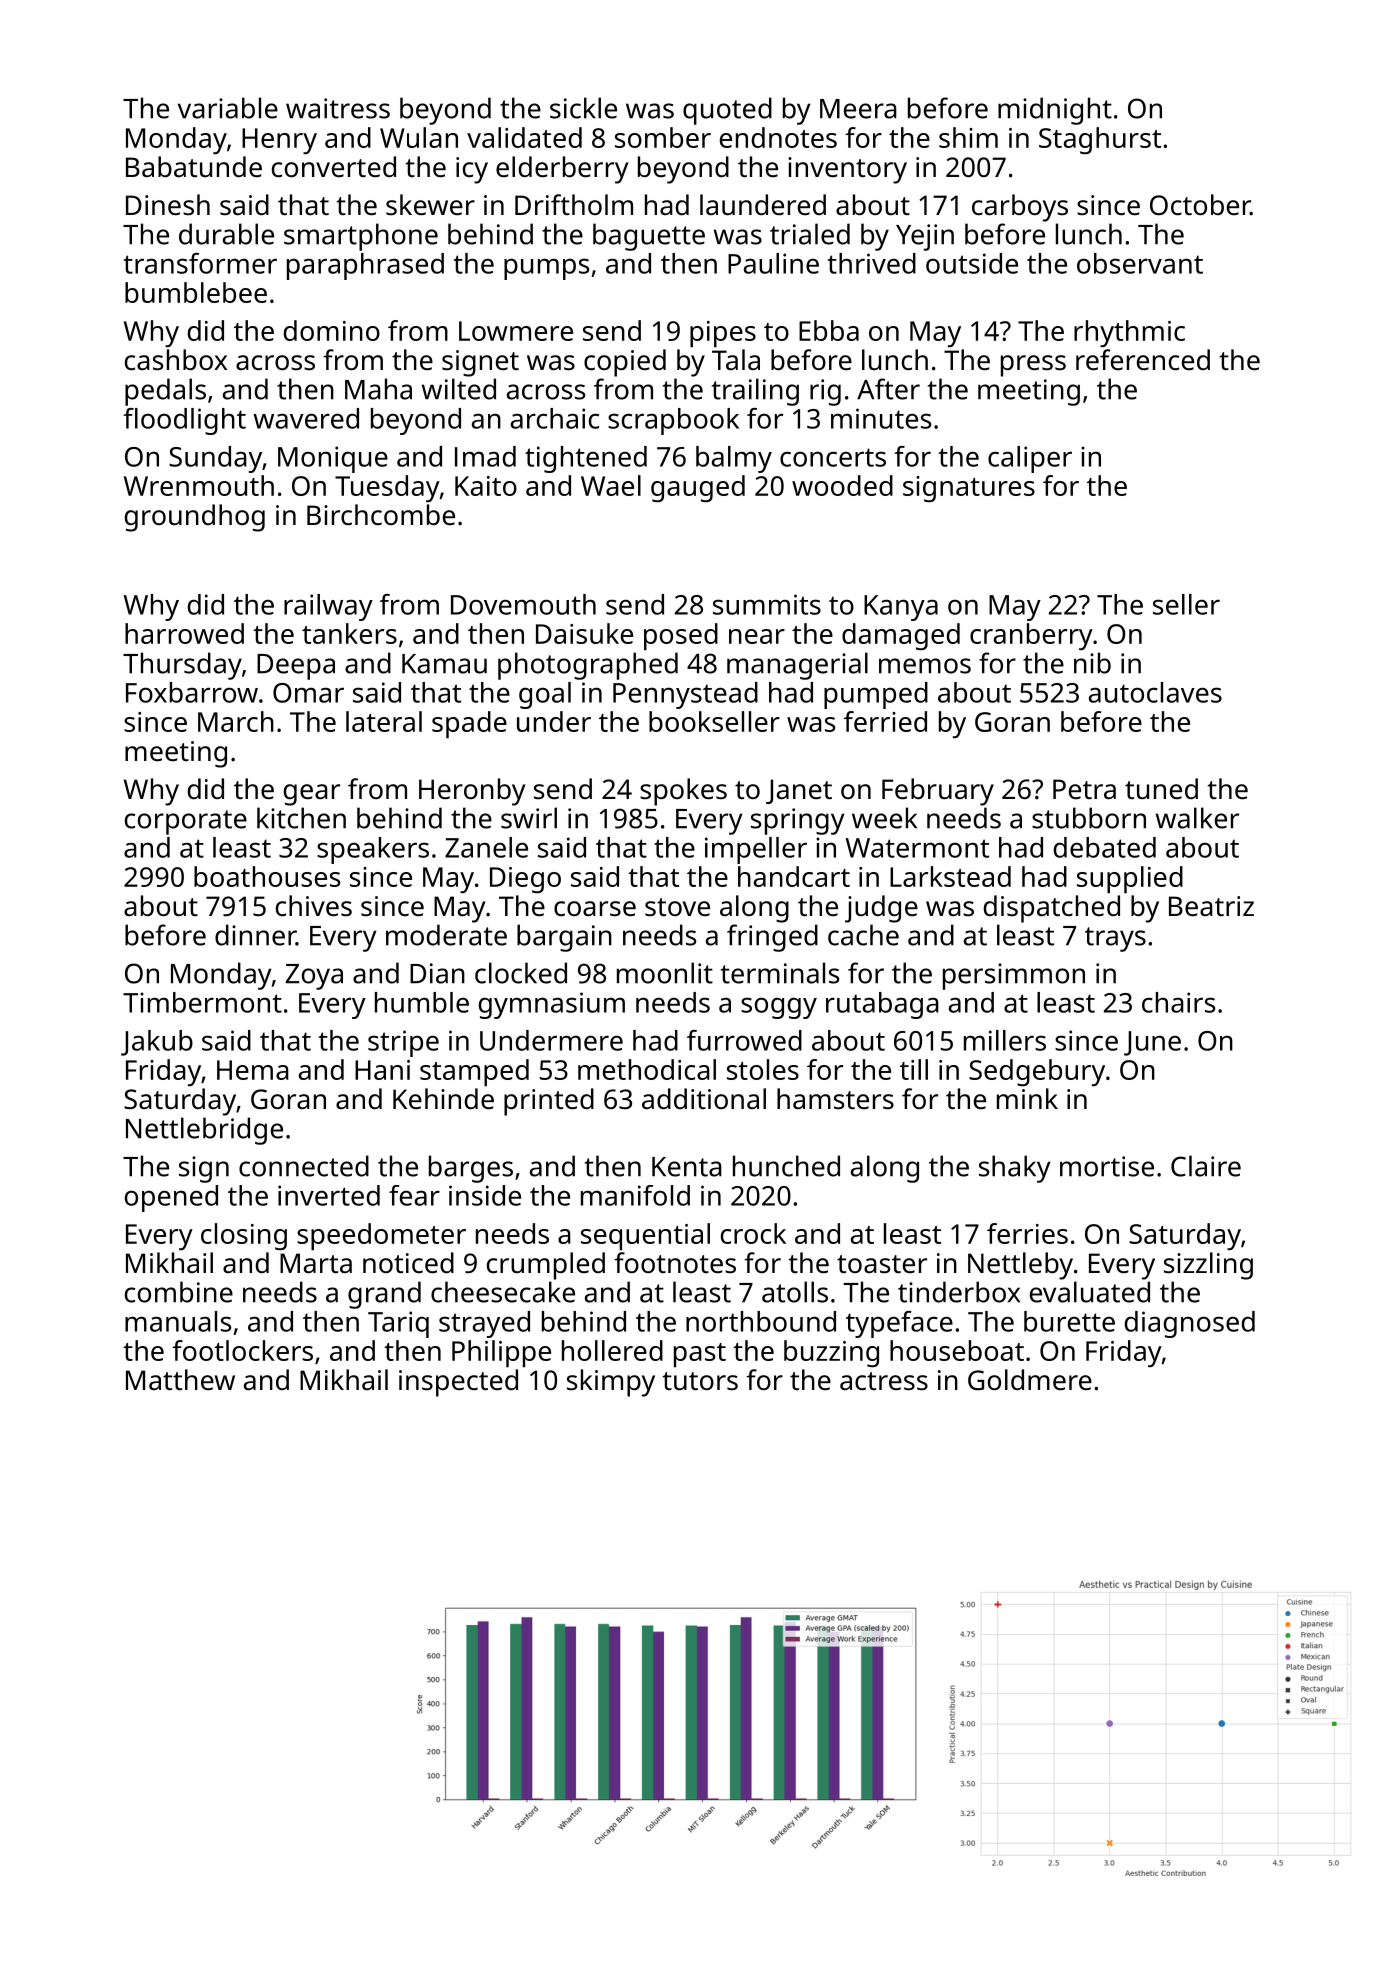 Image resolution: width=1386 pixels, height=1969 pixels. I want to click on Henry, so click(279, 141).
